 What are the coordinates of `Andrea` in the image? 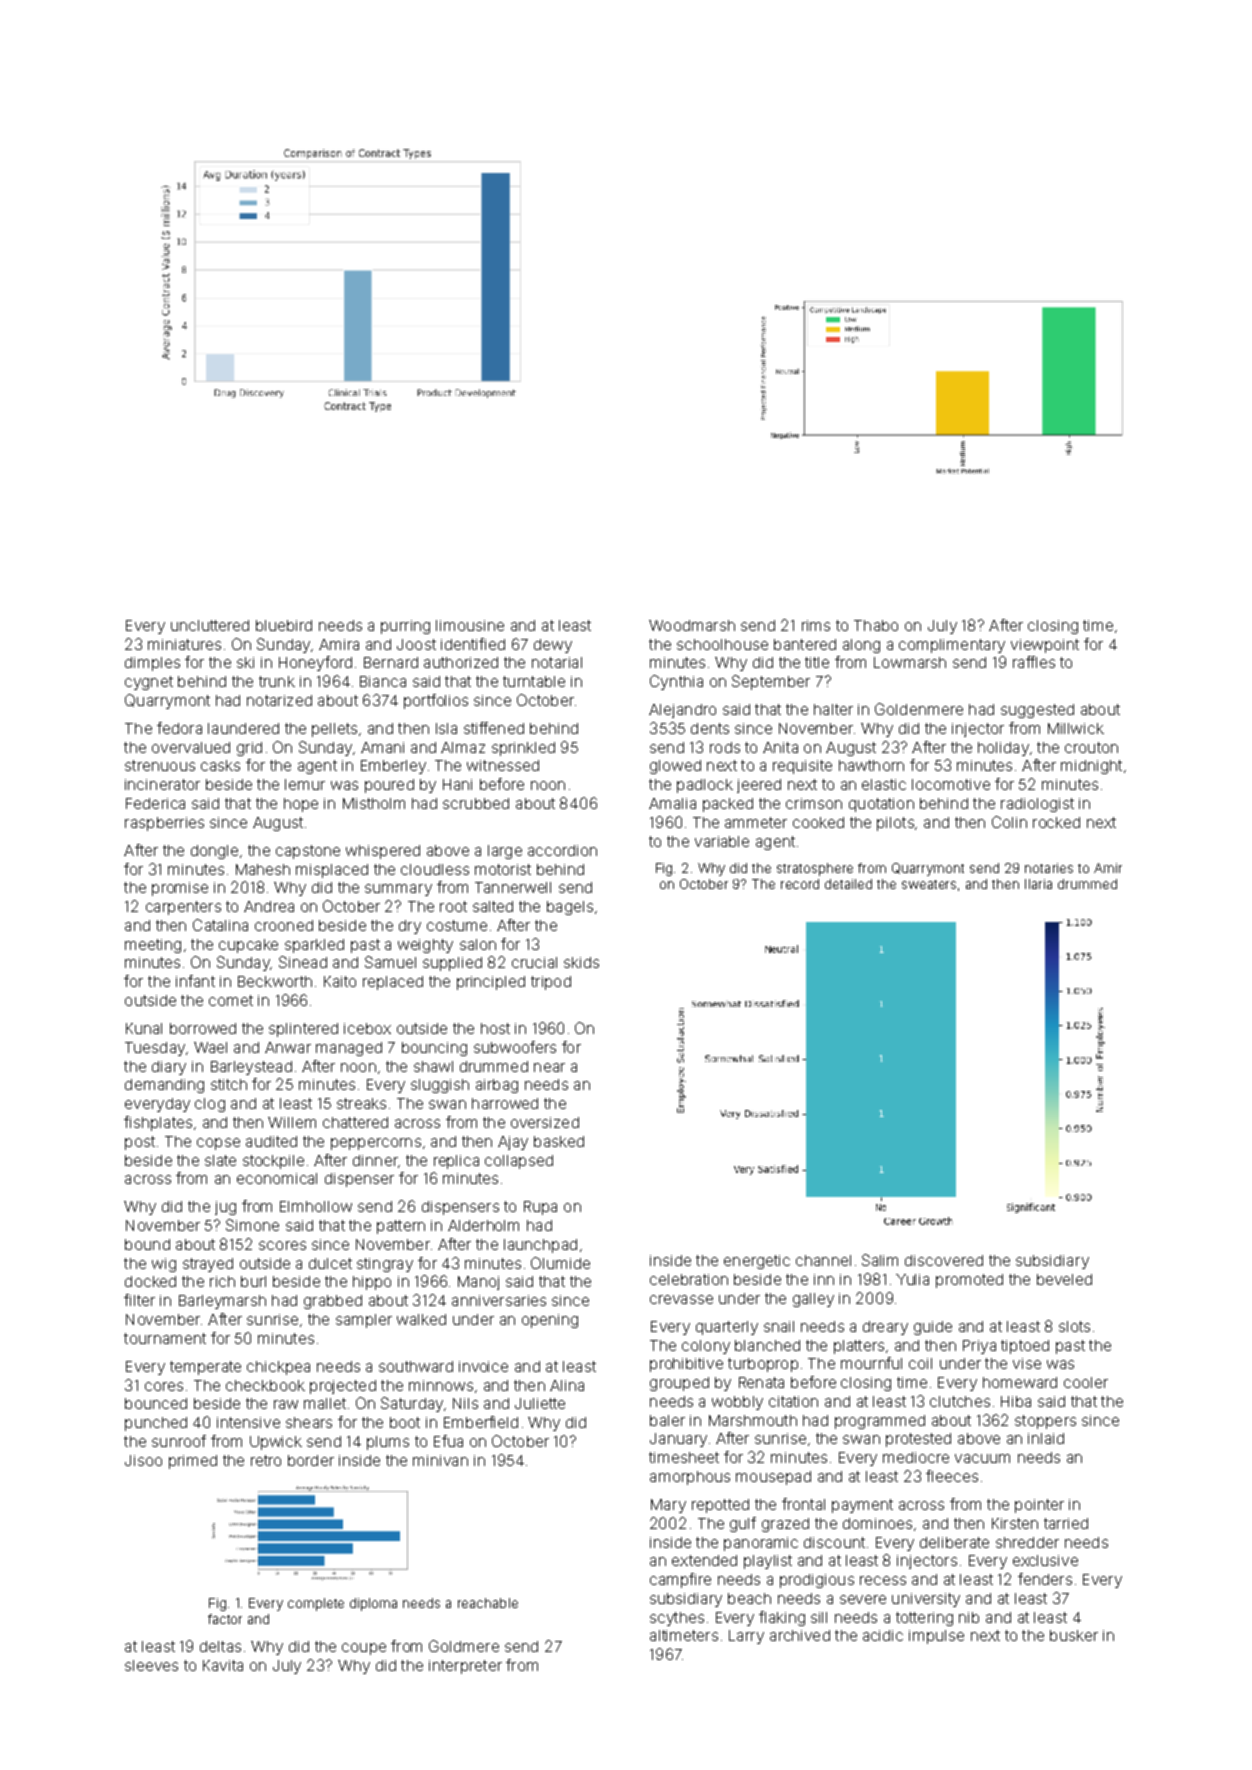 It's located at (269, 906).
